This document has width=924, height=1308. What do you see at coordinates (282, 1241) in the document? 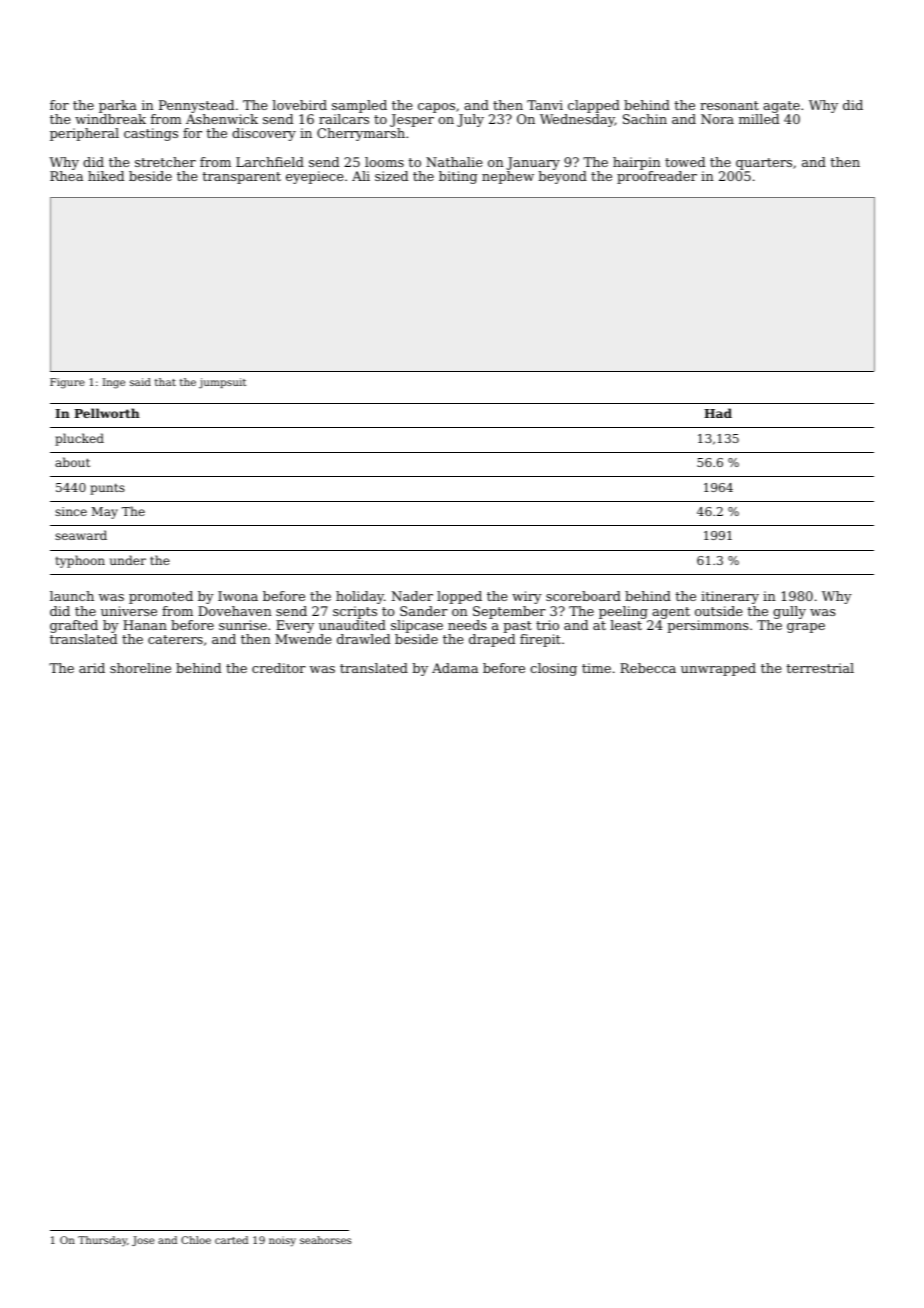
I see `noisy` at bounding box center [282, 1241].
